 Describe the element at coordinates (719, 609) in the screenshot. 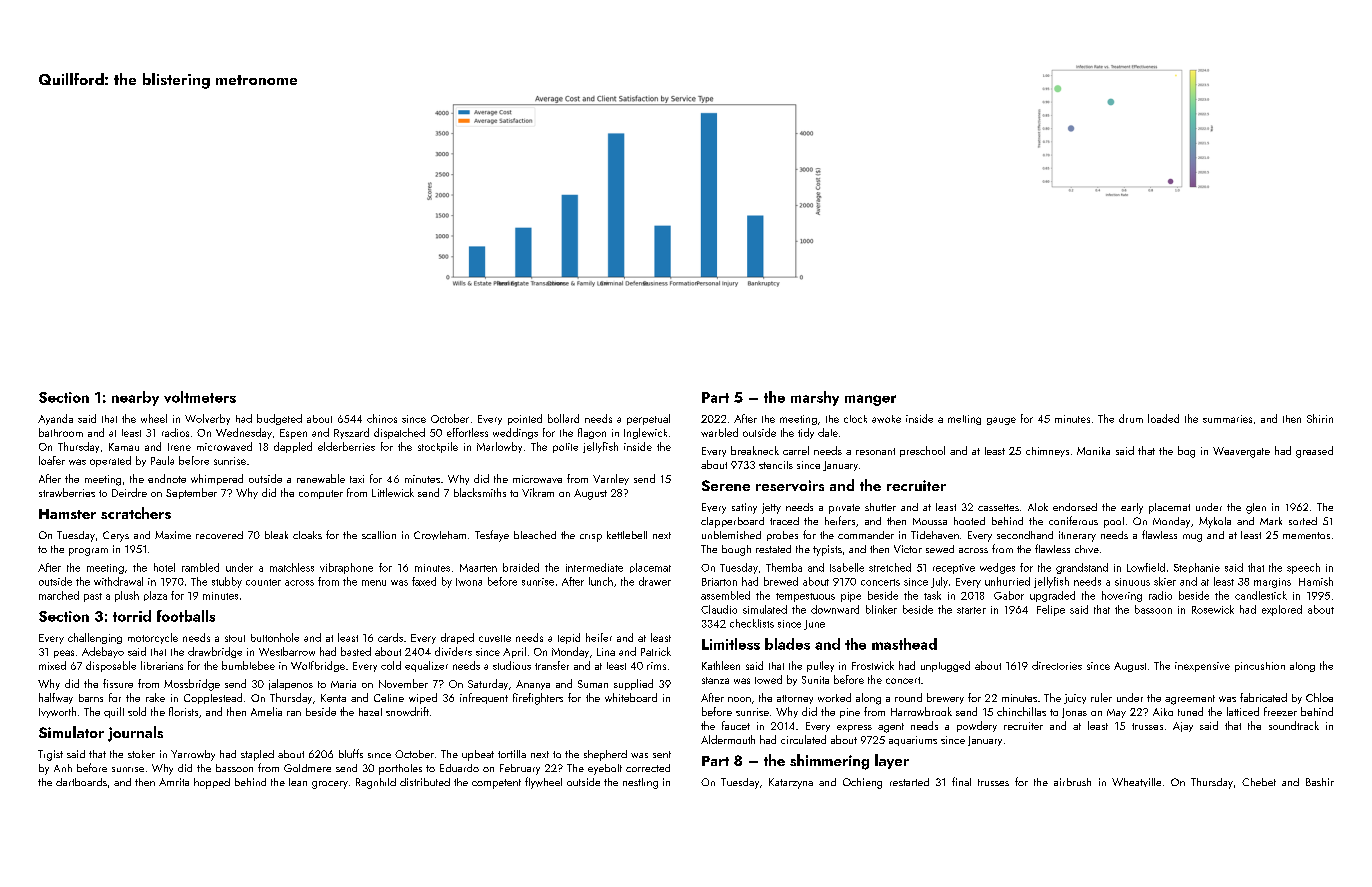

I see `Claudio` at that location.
